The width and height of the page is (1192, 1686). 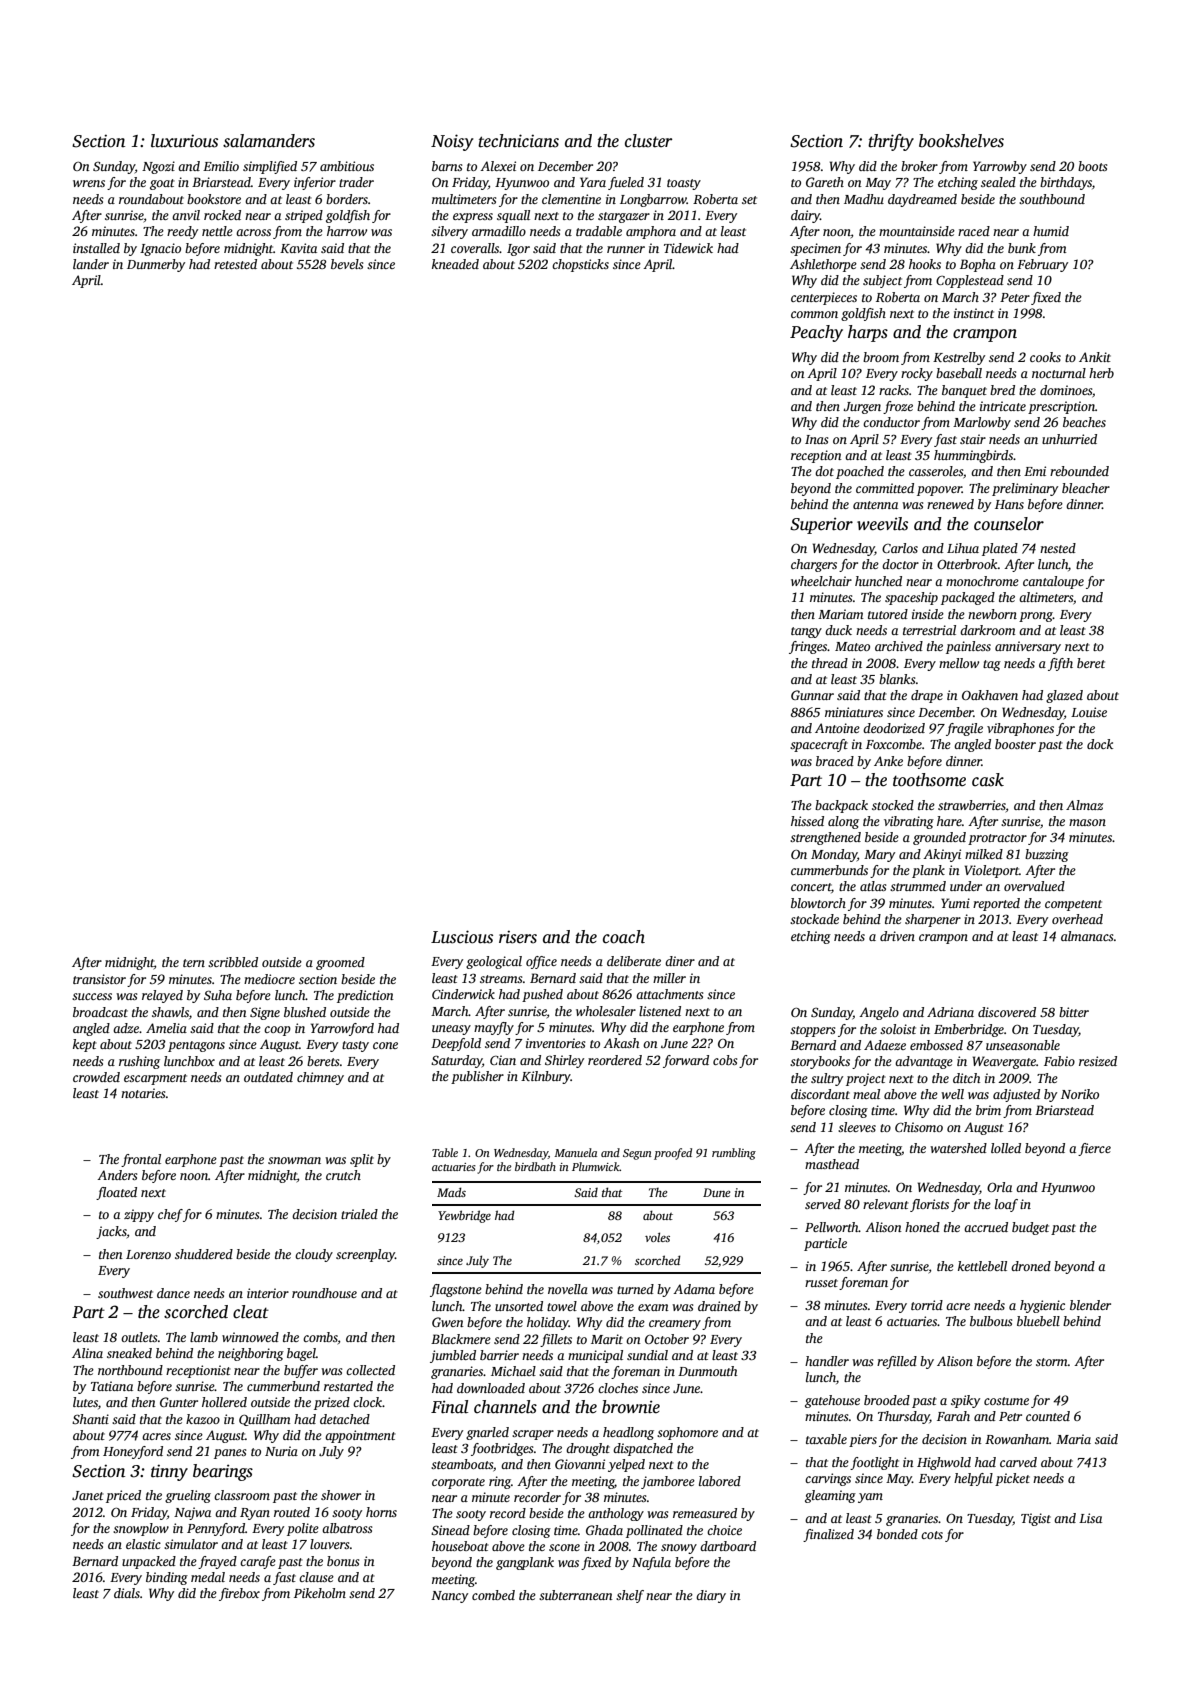 What do you see at coordinates (991, 1321) in the page?
I see `bulbous` at bounding box center [991, 1321].
